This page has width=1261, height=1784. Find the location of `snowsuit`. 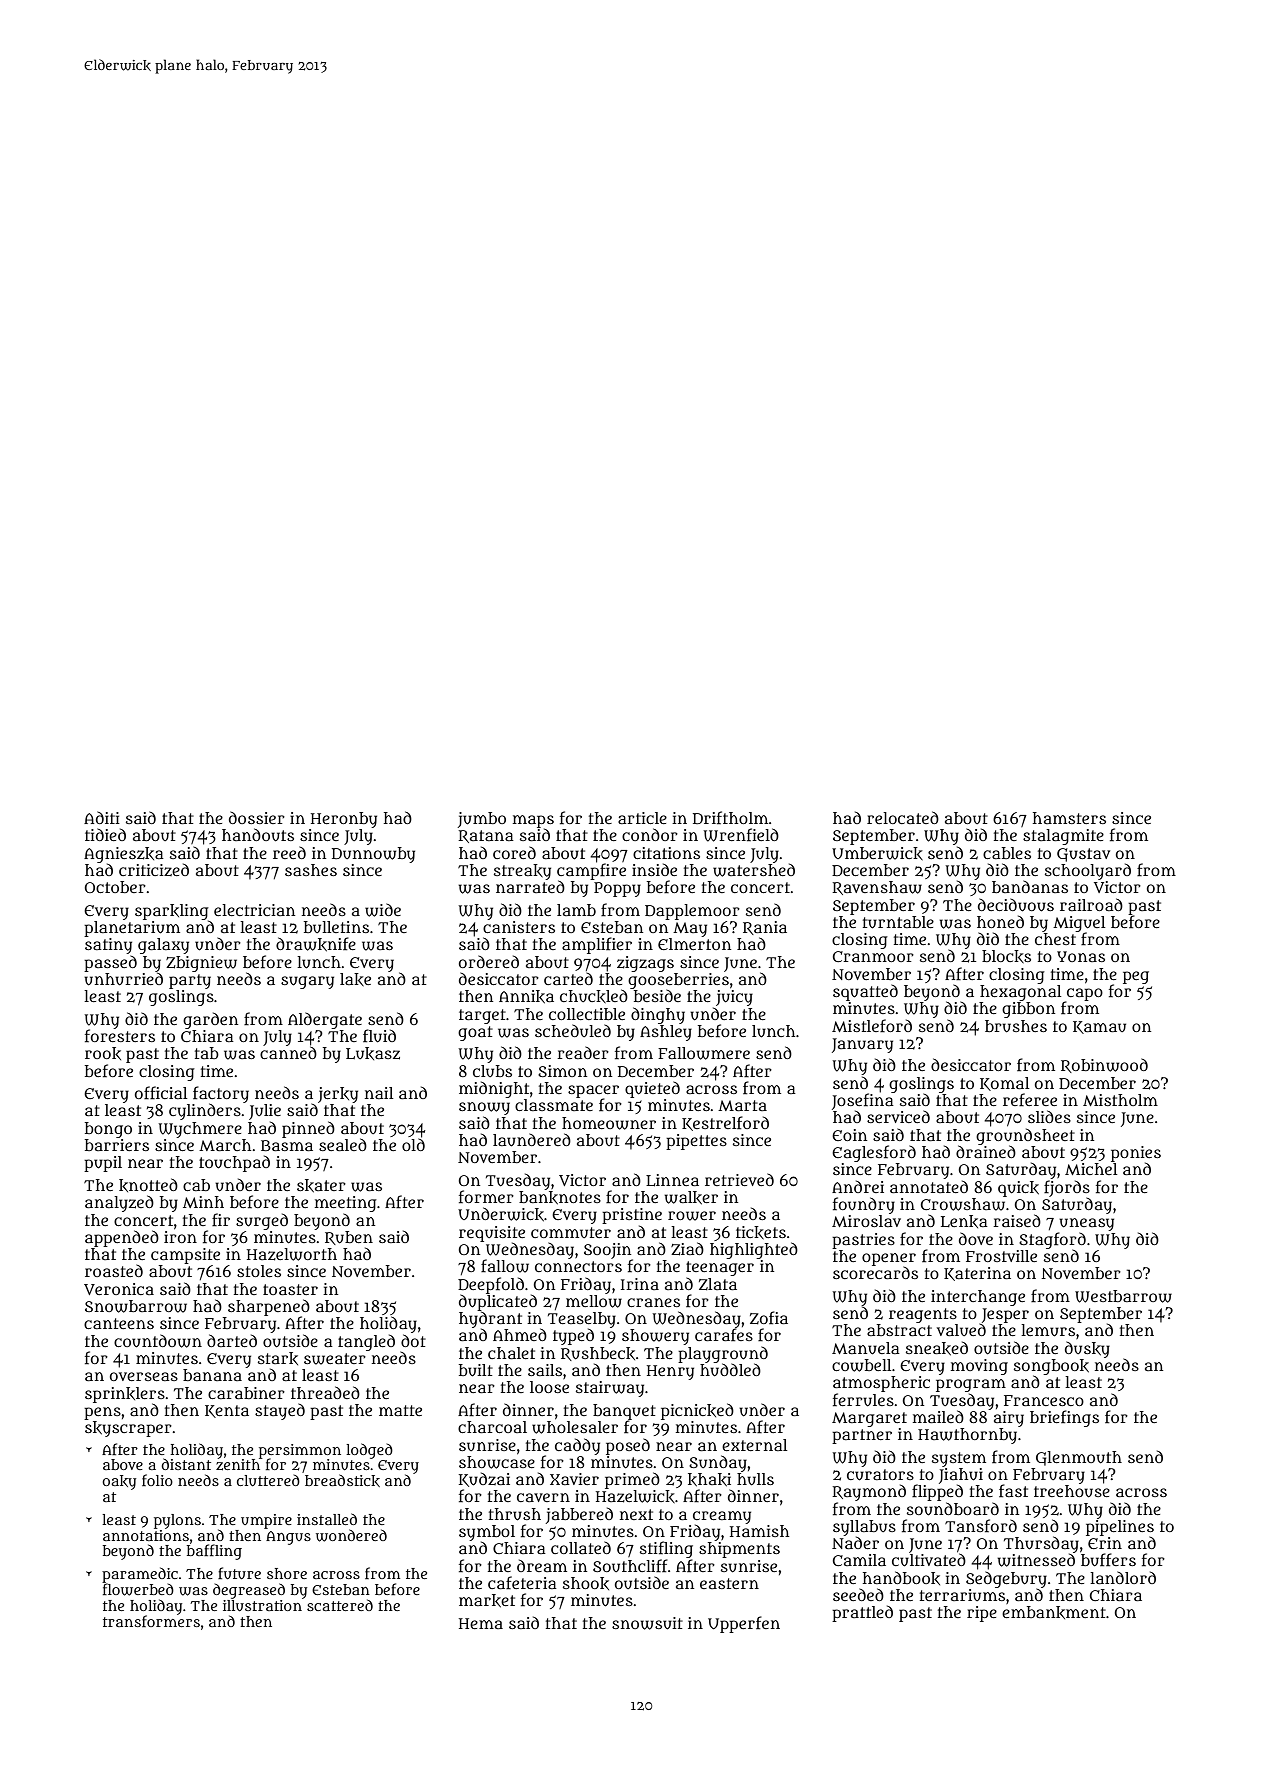

snowsuit is located at coordinates (647, 1623).
